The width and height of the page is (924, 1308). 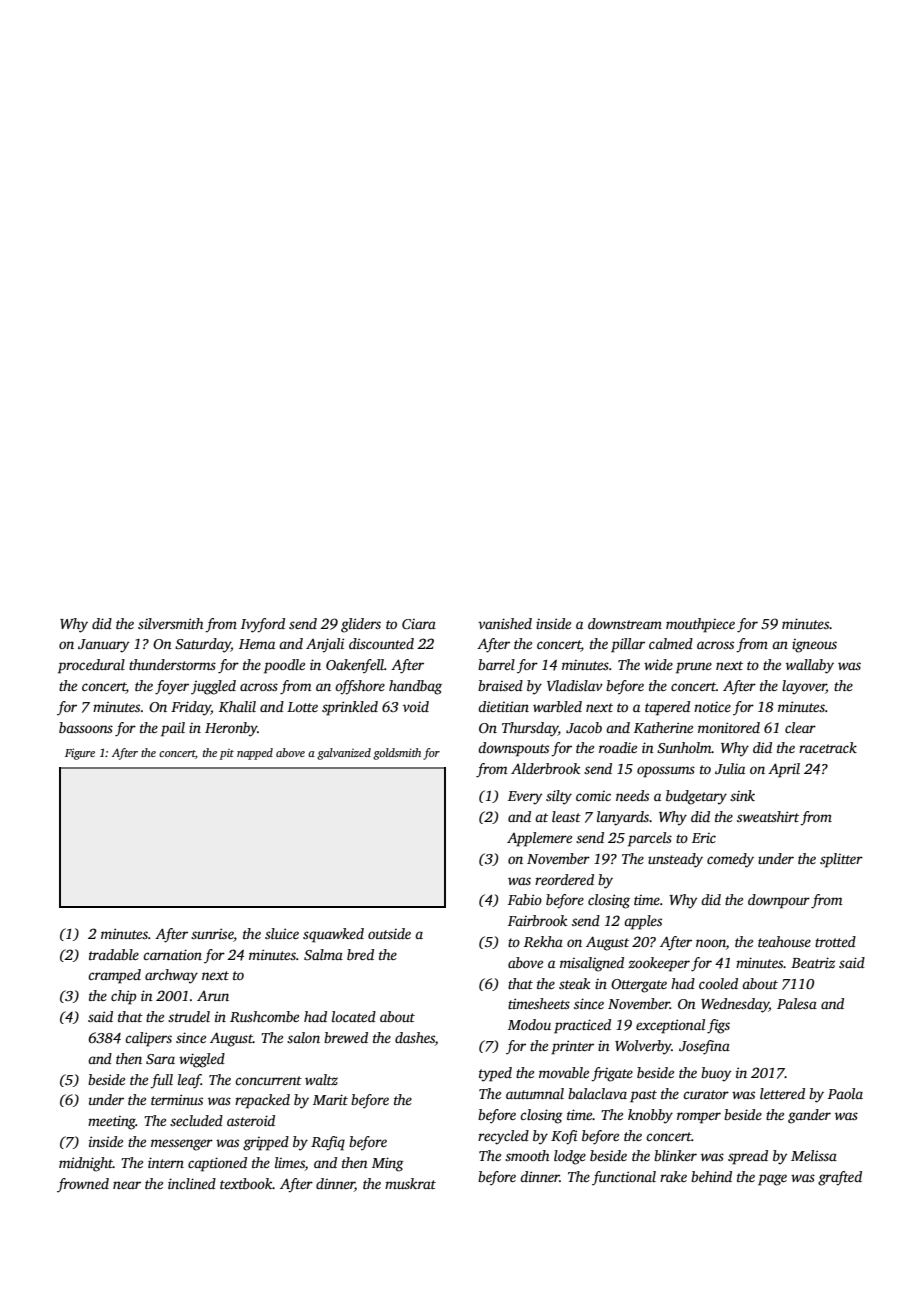 I want to click on opossums, so click(x=666, y=772).
